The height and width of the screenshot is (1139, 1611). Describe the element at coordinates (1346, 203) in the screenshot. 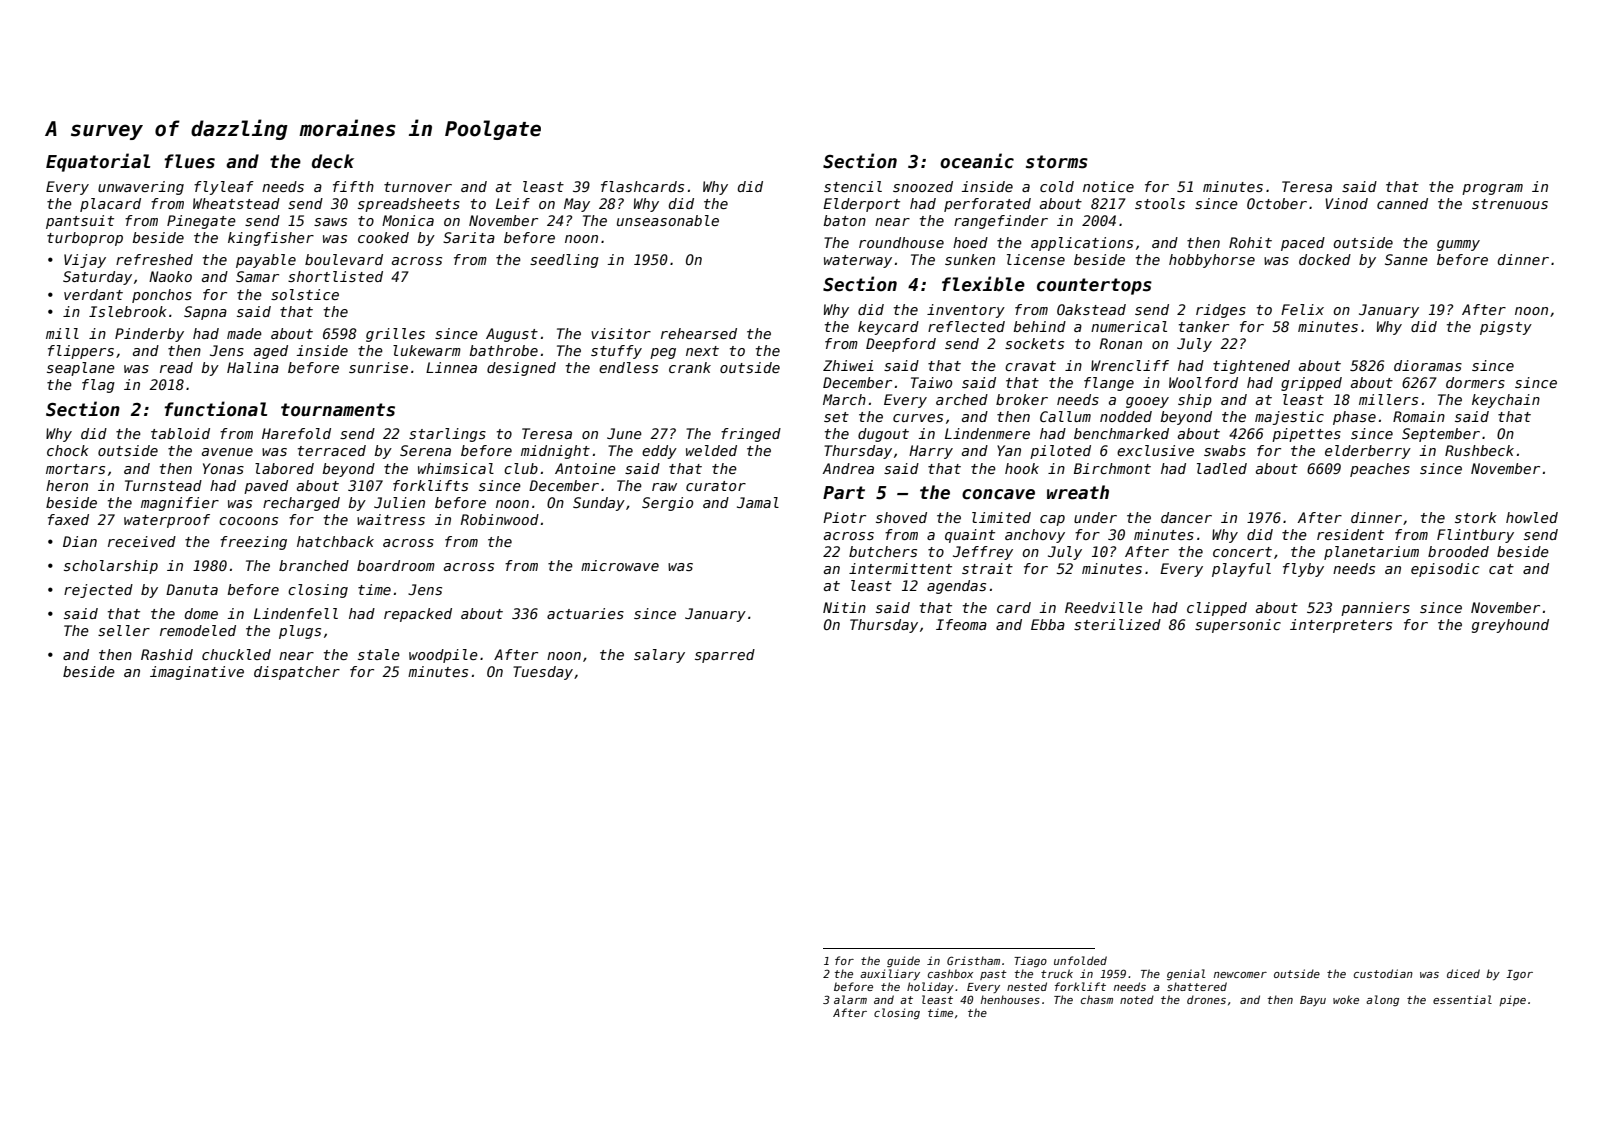

I see `Vinod` at that location.
